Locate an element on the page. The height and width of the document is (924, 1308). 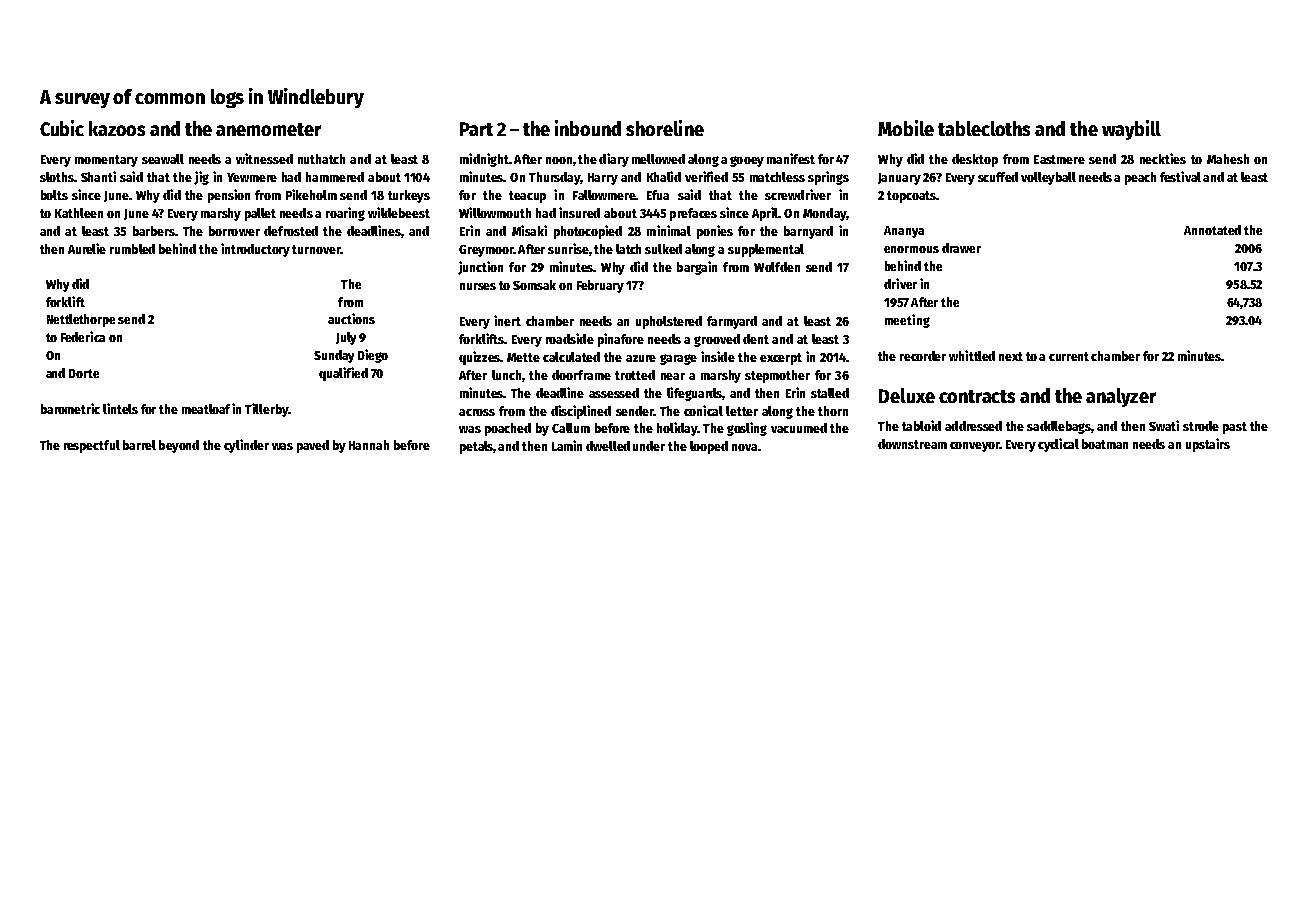
shoreline is located at coordinates (665, 128).
